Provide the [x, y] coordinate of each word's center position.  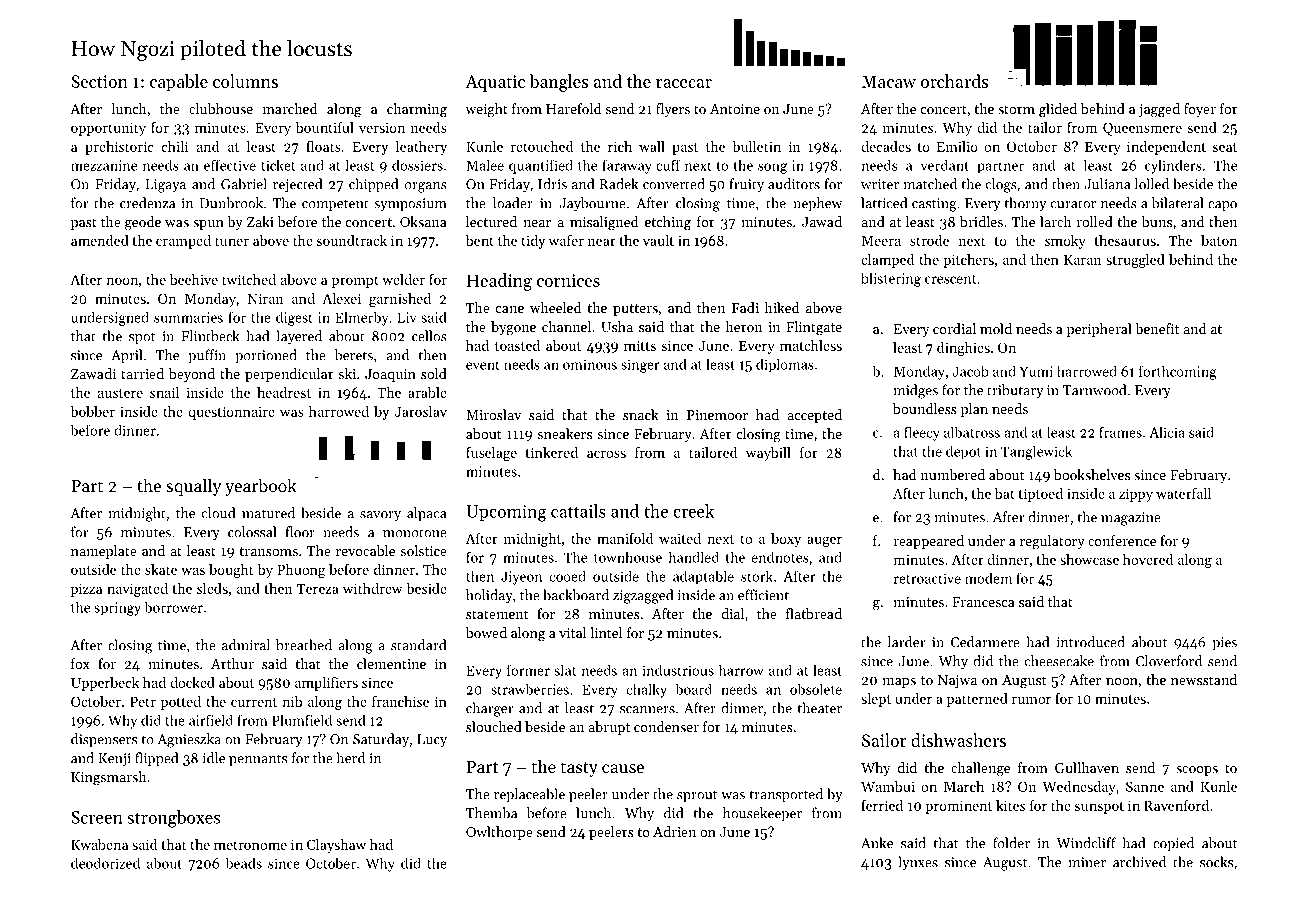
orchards [954, 81]
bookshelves [1092, 474]
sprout [697, 796]
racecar [684, 83]
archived [1139, 862]
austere [120, 393]
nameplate [104, 552]
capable [179, 83]
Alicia [1167, 432]
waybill [768, 454]
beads [244, 863]
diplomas [785, 366]
